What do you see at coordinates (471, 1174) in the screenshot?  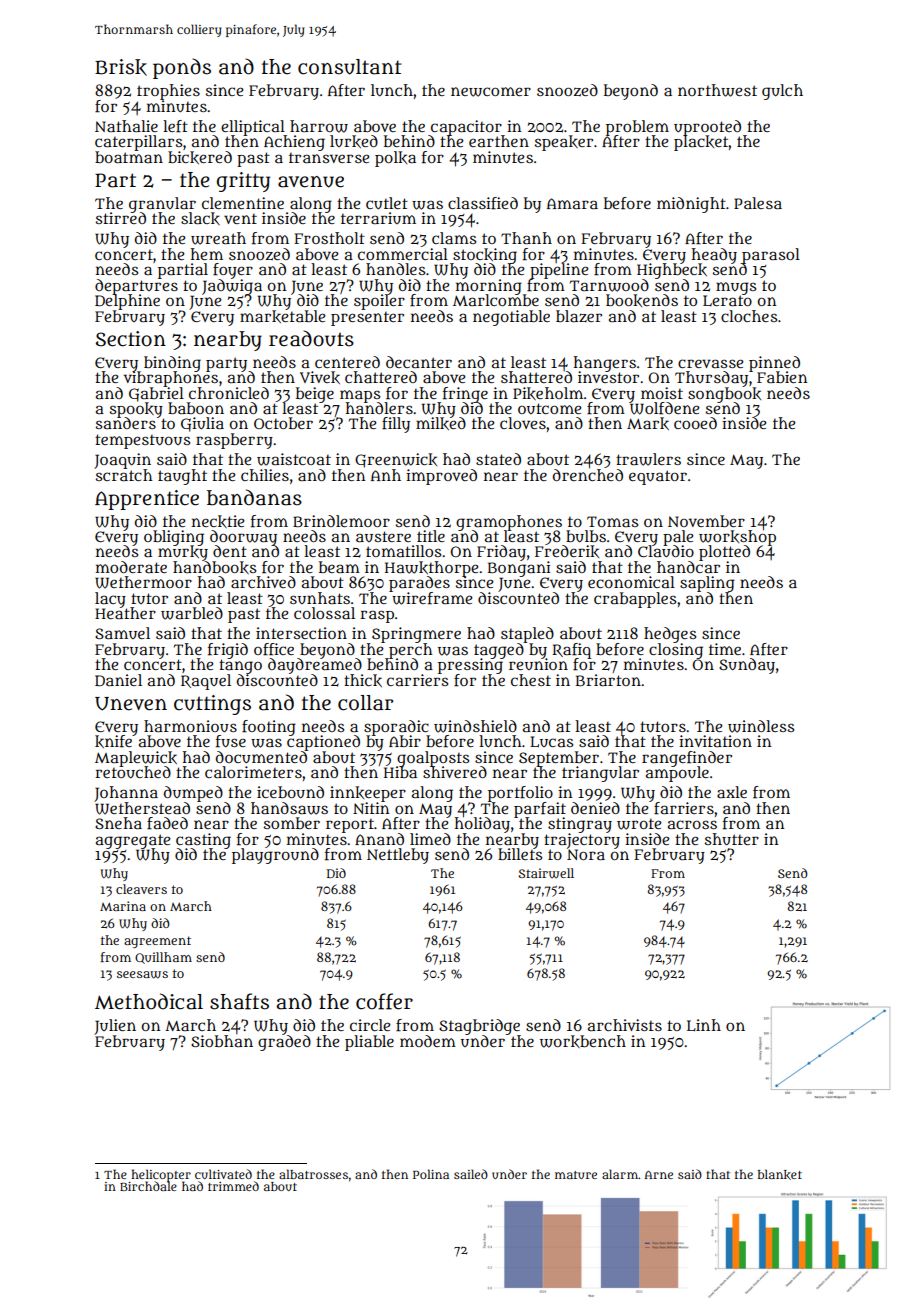 I see `sailed` at bounding box center [471, 1174].
